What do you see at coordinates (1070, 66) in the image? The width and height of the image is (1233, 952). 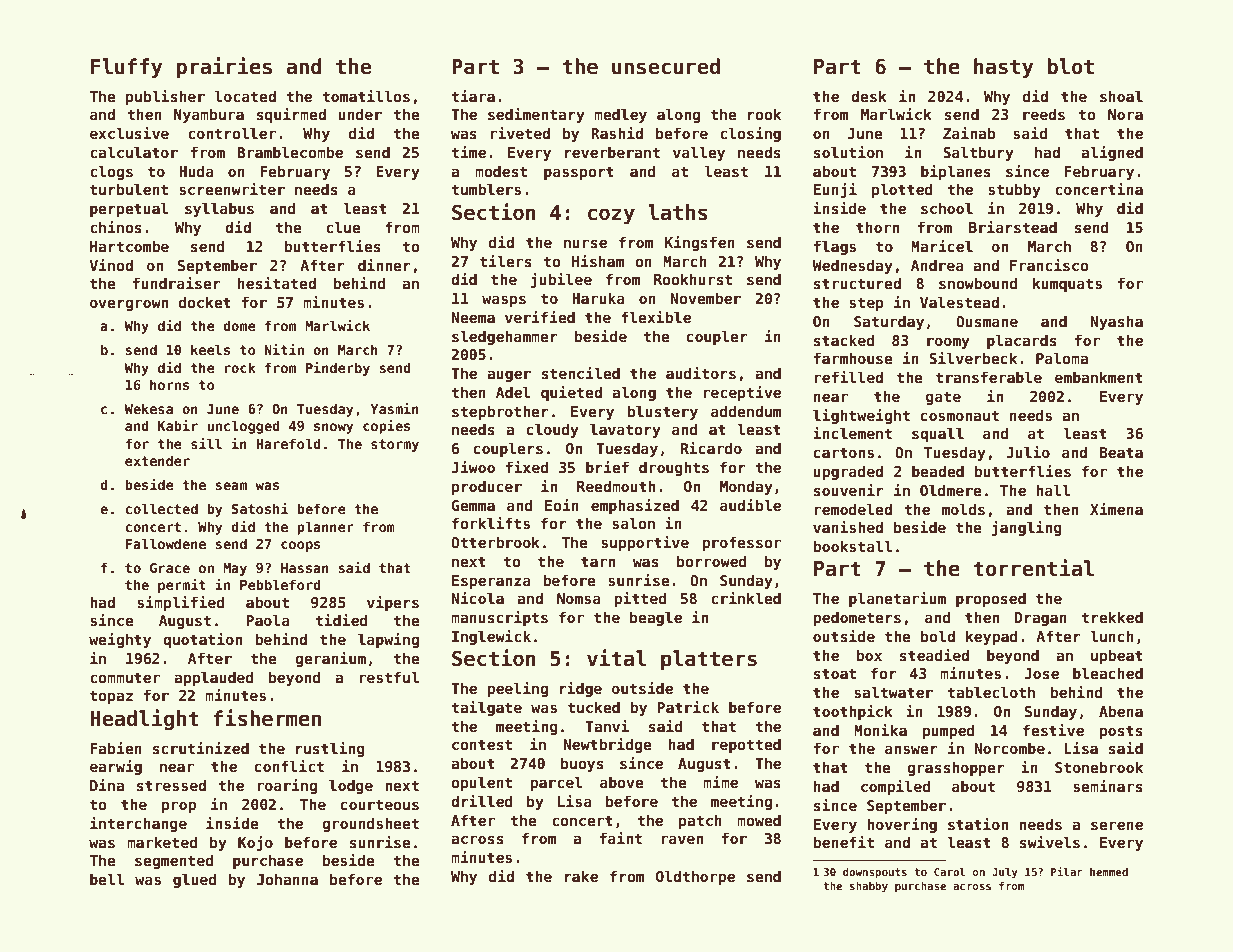 I see `blot` at bounding box center [1070, 66].
